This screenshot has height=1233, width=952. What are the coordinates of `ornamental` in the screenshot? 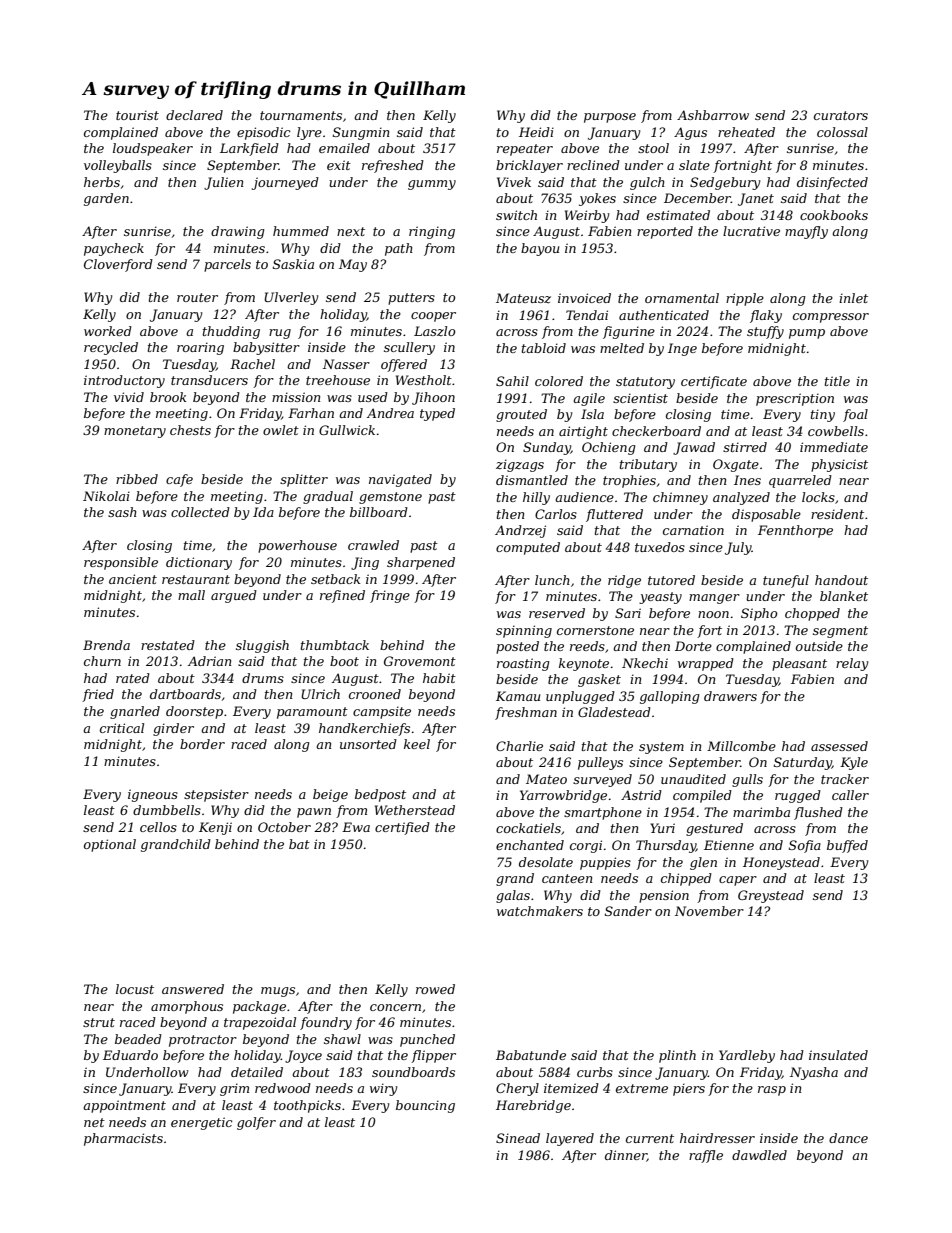 It's located at (682, 298).
